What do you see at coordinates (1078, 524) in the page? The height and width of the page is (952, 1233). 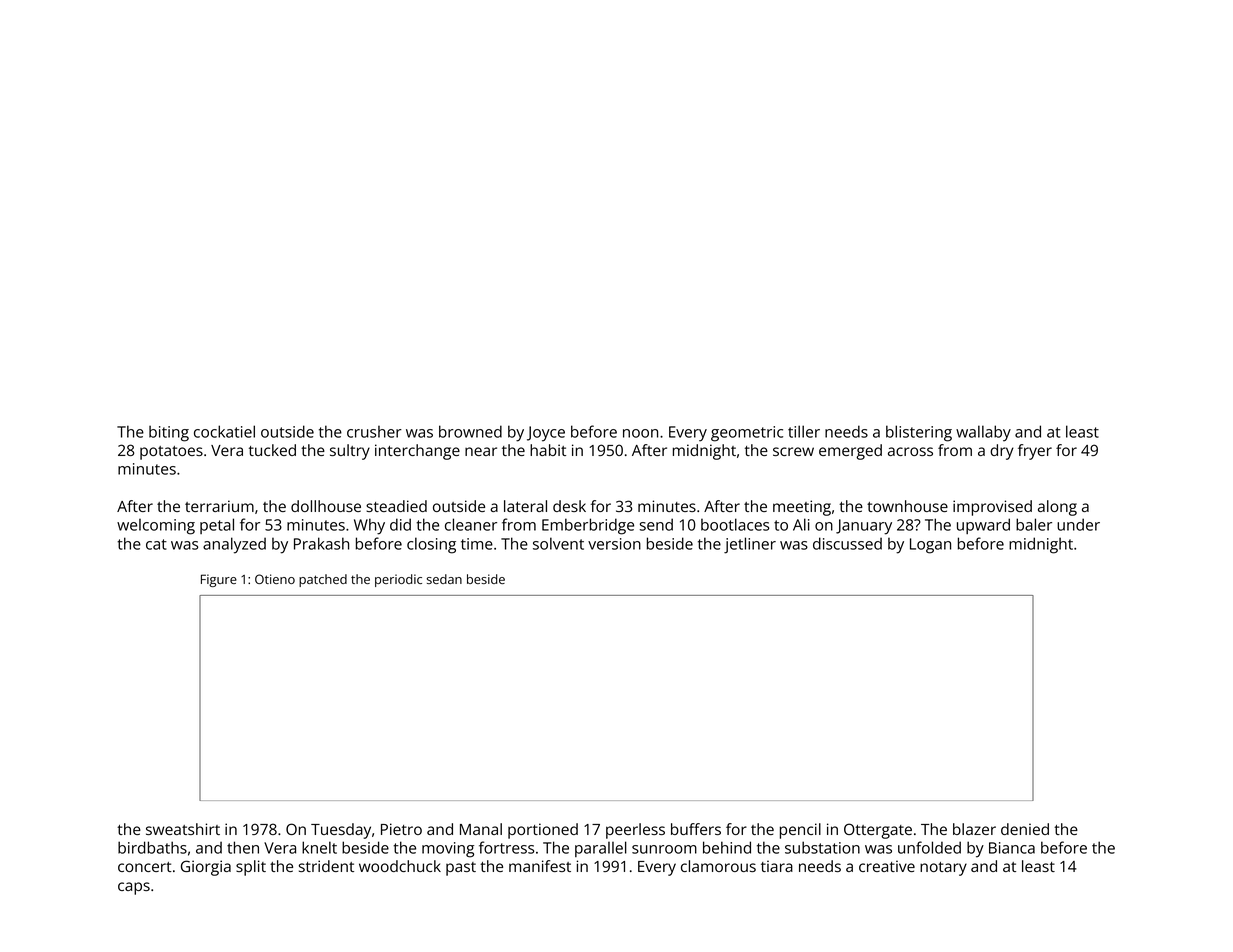 I see `under` at bounding box center [1078, 524].
